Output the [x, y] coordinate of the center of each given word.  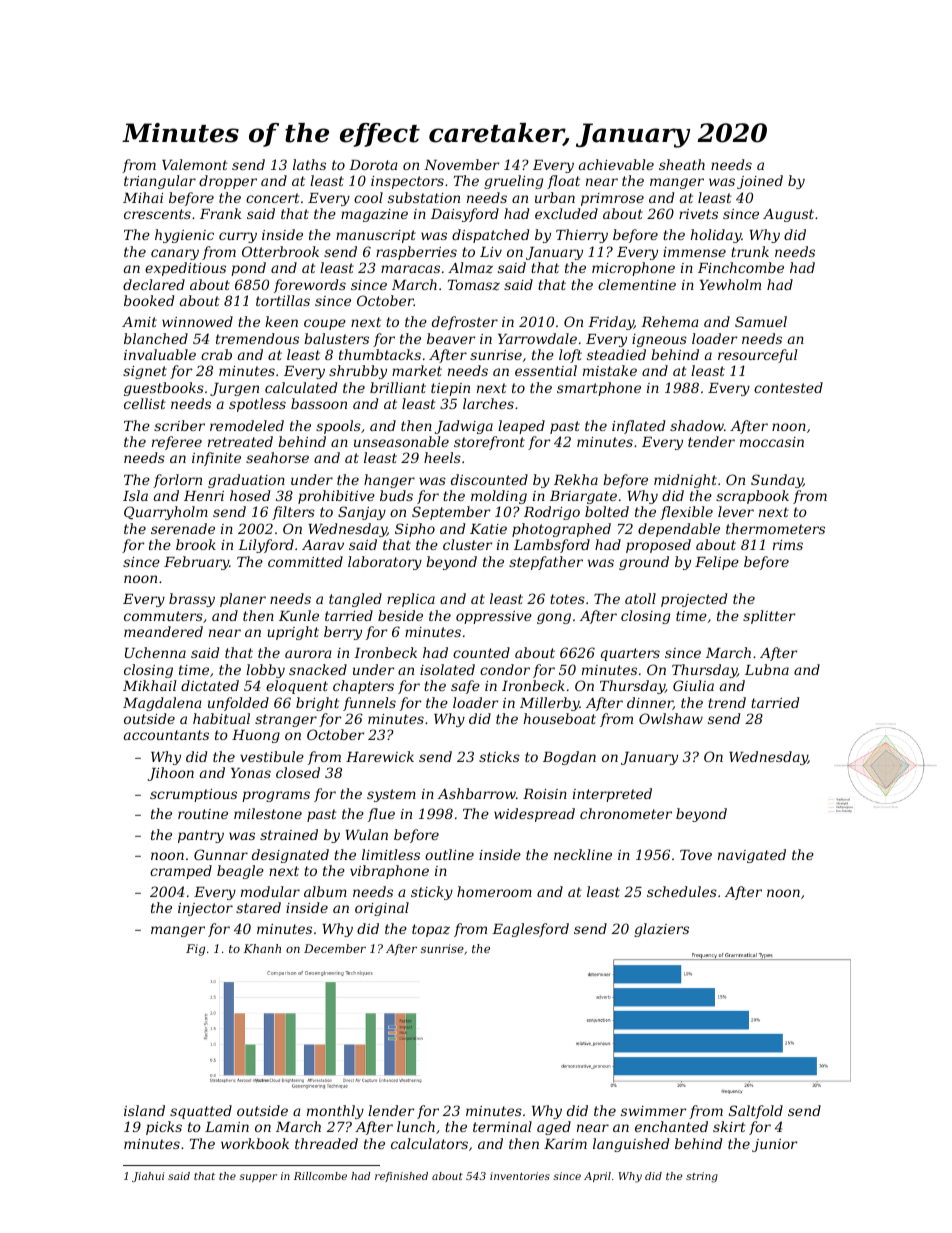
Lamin [227, 1127]
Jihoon [171, 774]
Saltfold [756, 1112]
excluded [566, 213]
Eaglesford [530, 930]
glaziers [661, 930]
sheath [682, 164]
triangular [160, 182]
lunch [416, 1126]
